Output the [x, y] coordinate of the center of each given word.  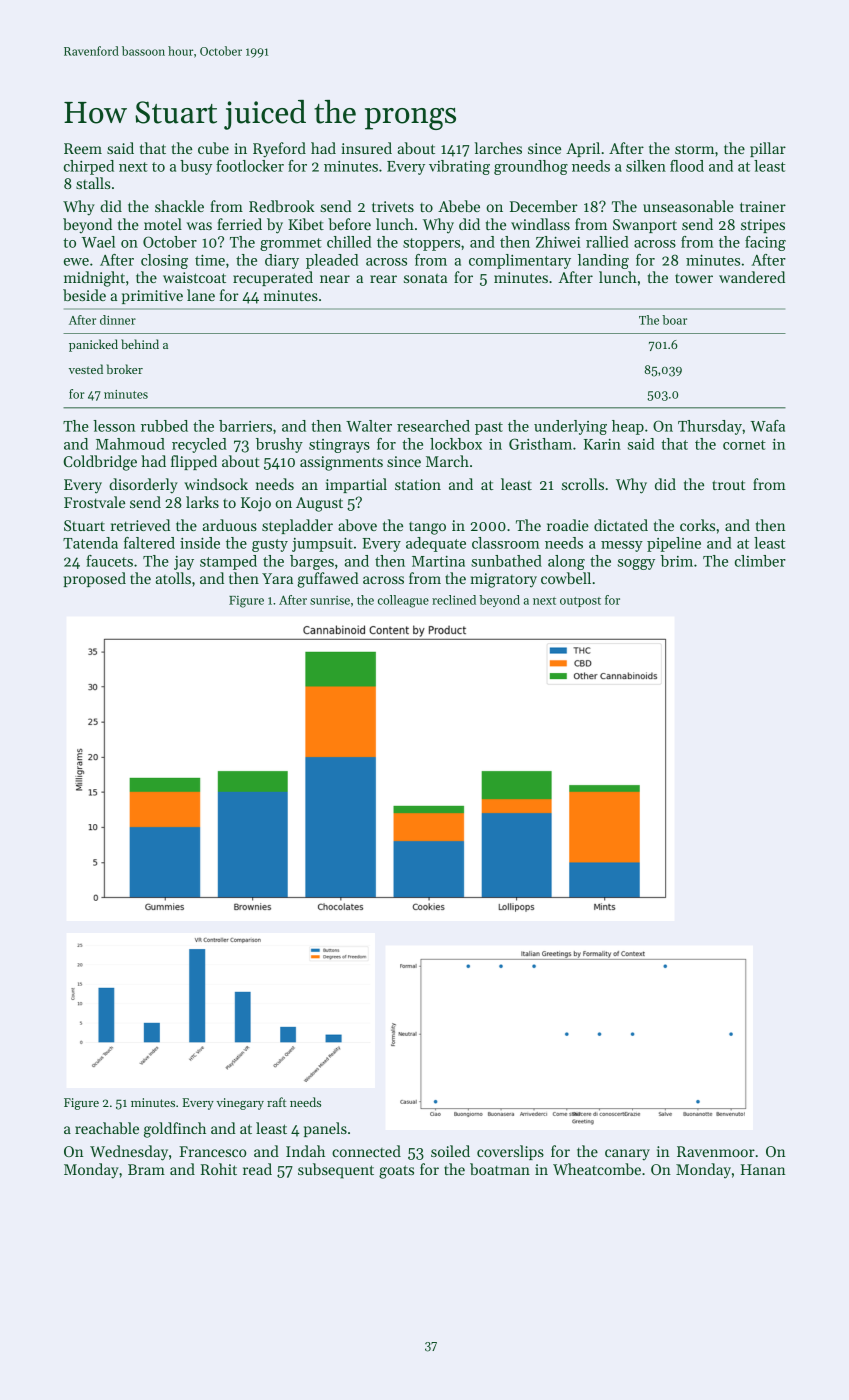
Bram [146, 1169]
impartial [356, 485]
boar [674, 320]
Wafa [767, 426]
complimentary [520, 261]
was [199, 226]
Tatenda [90, 543]
